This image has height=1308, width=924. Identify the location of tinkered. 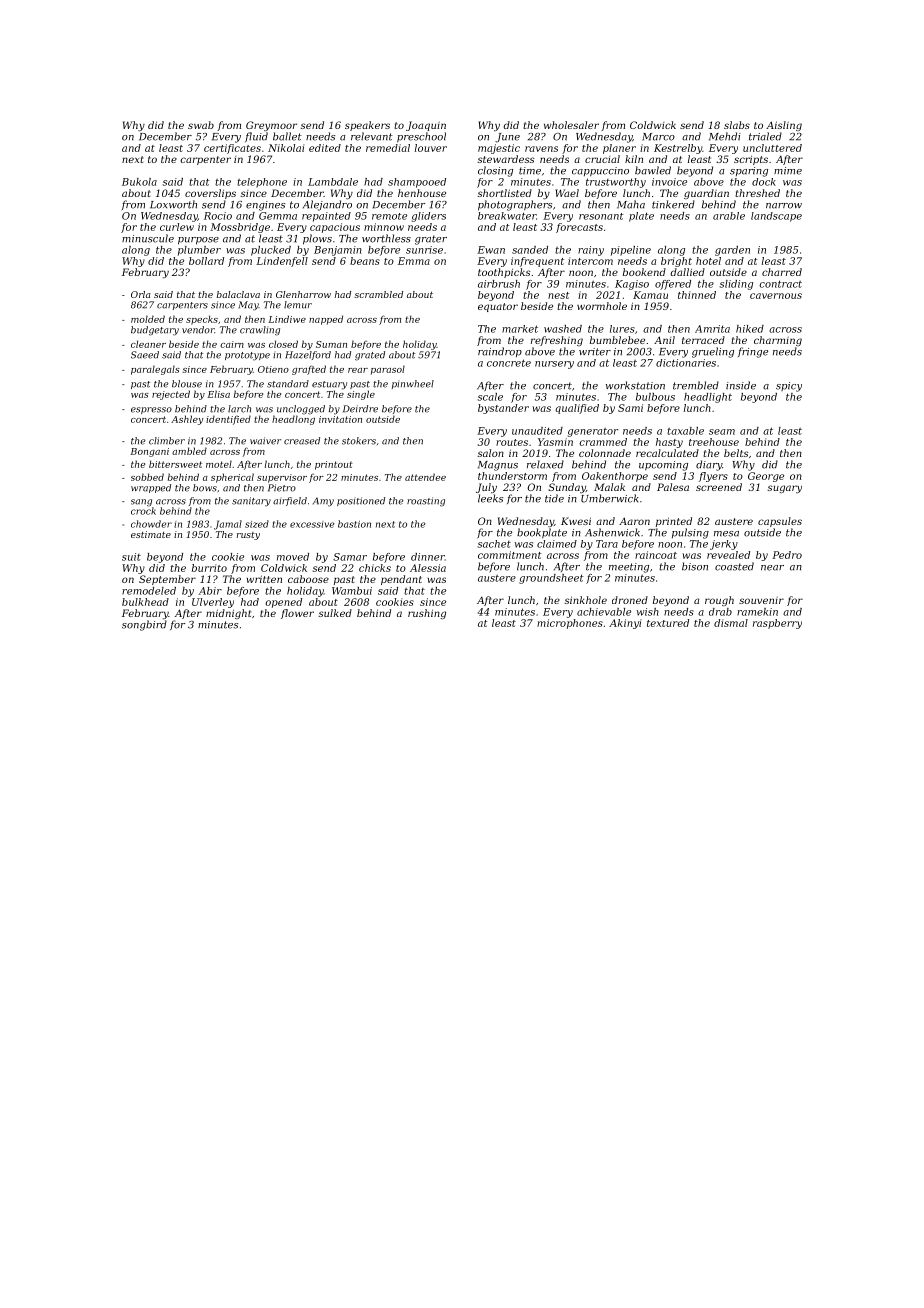
(673, 204).
